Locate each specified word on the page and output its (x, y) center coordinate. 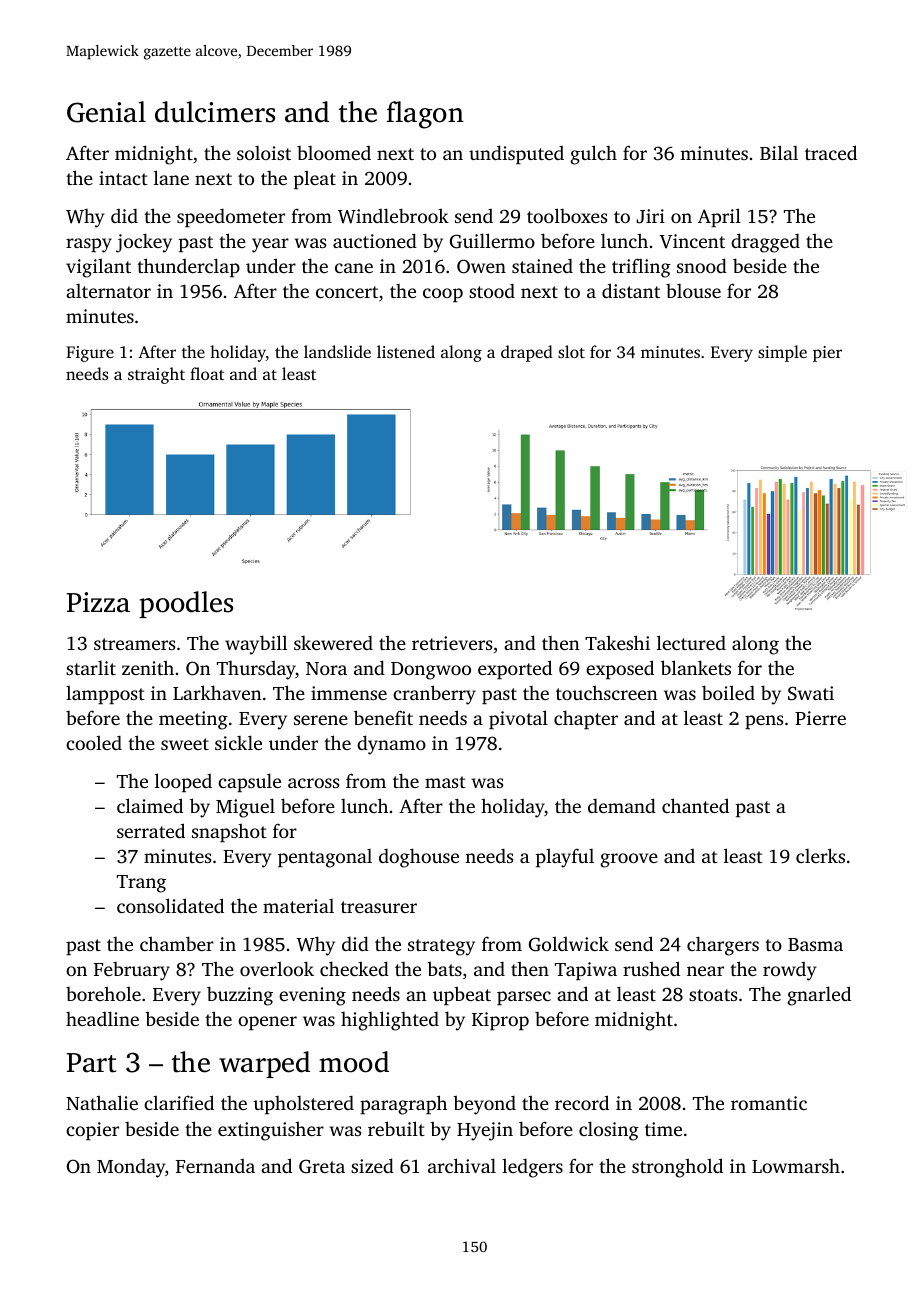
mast (445, 782)
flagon (425, 115)
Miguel (245, 808)
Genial (106, 112)
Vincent (692, 241)
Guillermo (492, 241)
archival (462, 1165)
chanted (695, 805)
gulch (593, 155)
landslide (337, 351)
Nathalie (102, 1102)
